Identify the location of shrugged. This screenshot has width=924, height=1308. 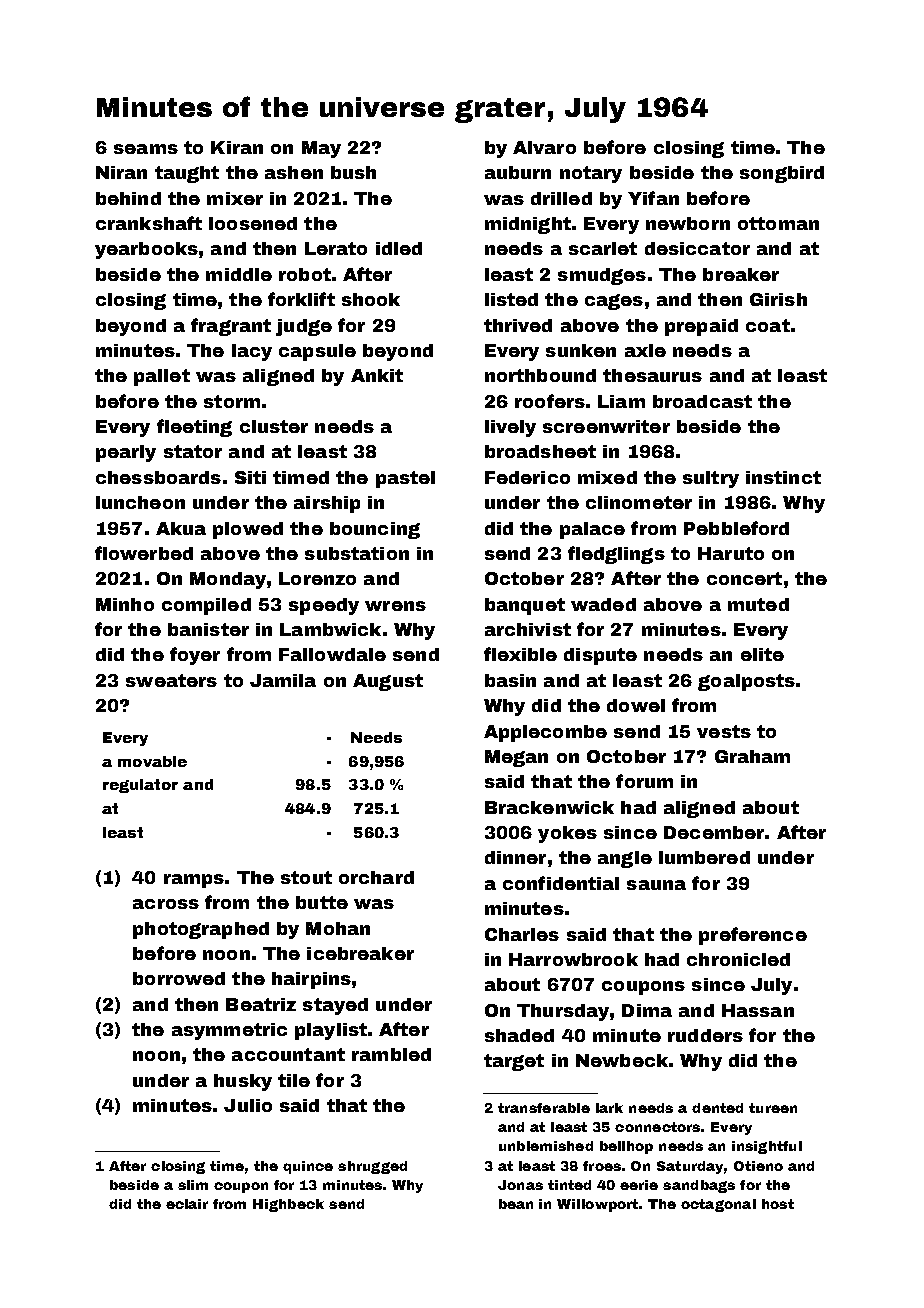
(372, 1167).
